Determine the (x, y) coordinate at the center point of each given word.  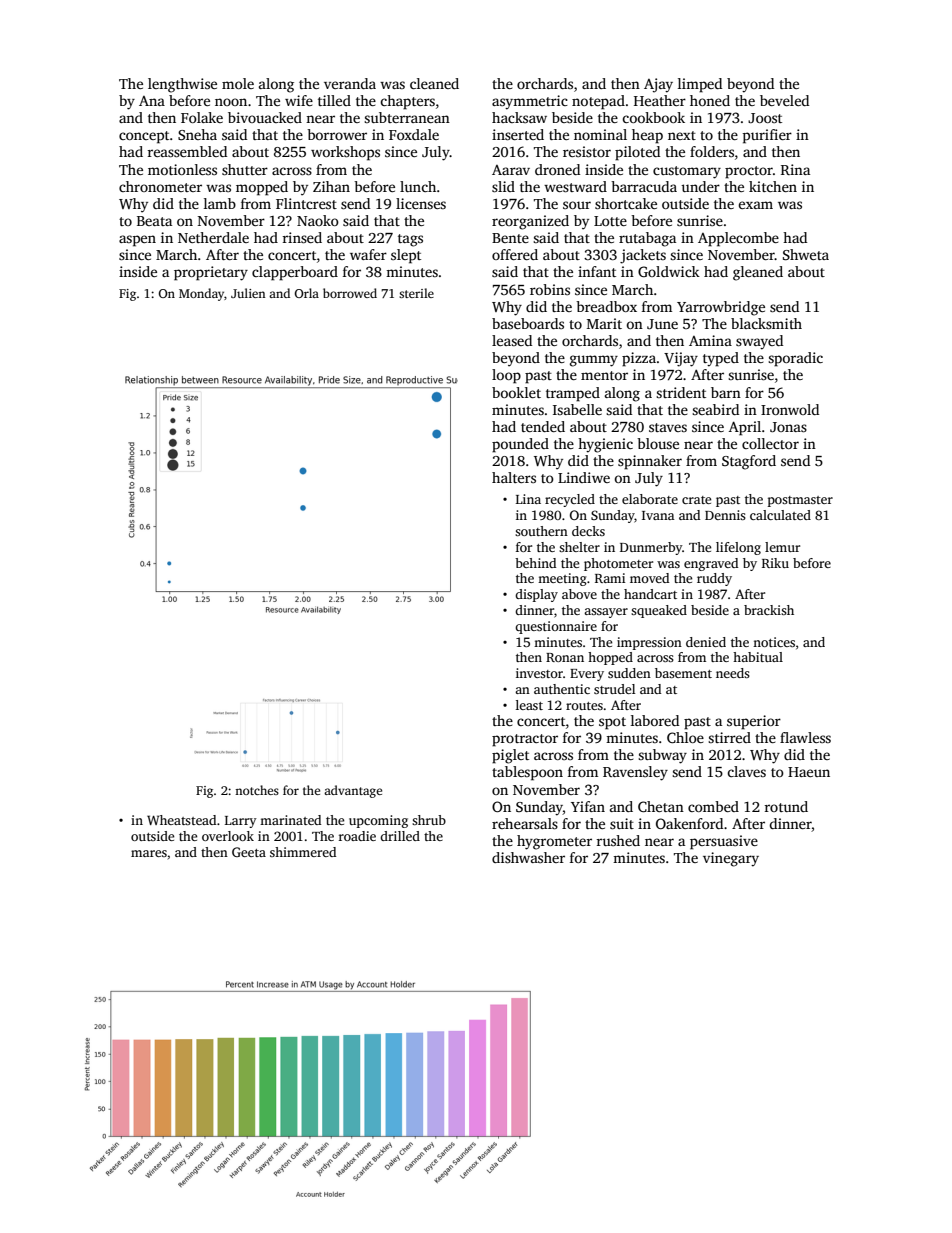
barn (726, 392)
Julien (248, 293)
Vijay (681, 359)
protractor (525, 740)
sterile (416, 293)
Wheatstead (181, 820)
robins (550, 289)
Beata (154, 221)
